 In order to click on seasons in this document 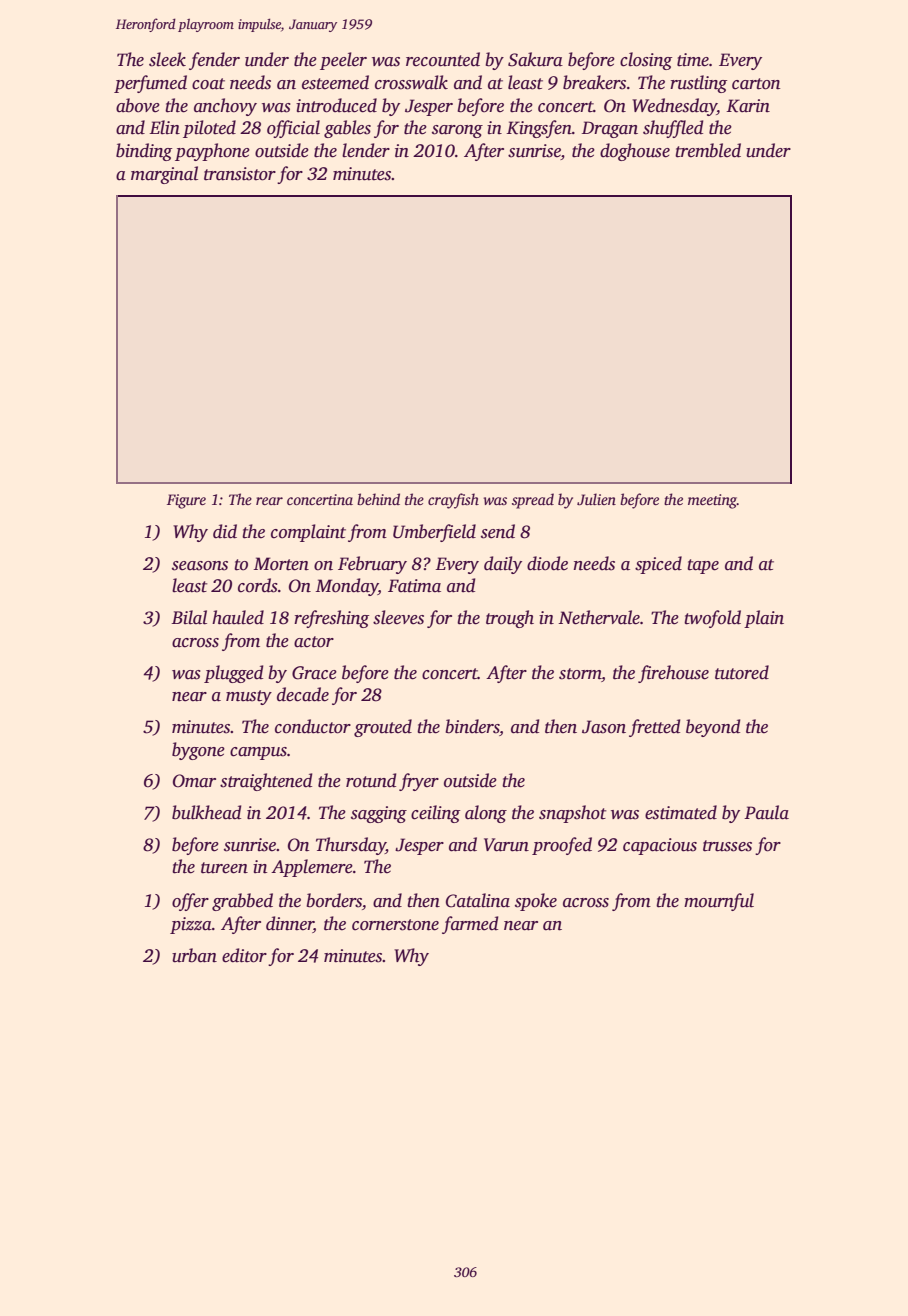, I will do `click(200, 566)`.
